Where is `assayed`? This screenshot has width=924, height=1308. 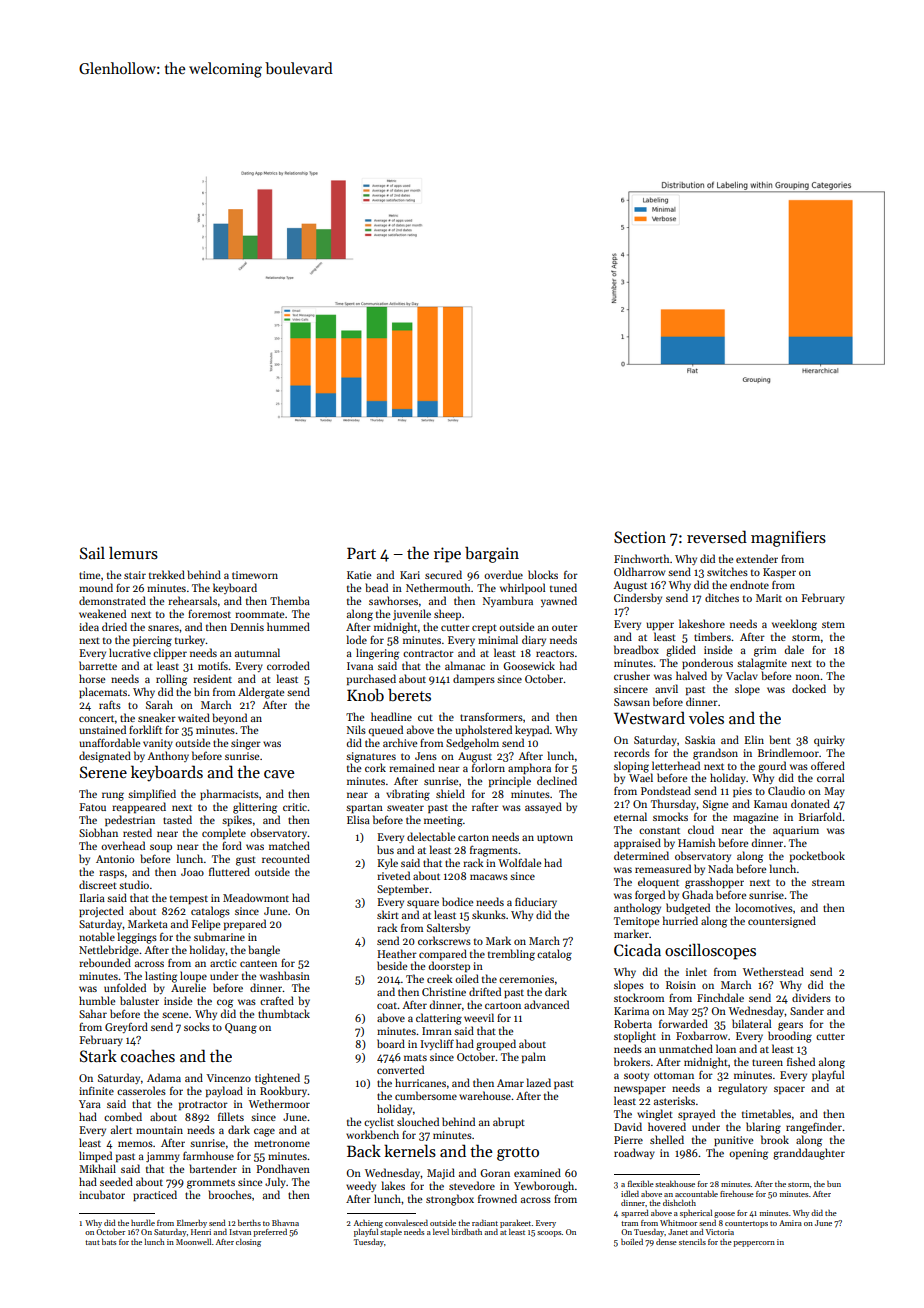
assayed is located at coordinates (543, 807).
